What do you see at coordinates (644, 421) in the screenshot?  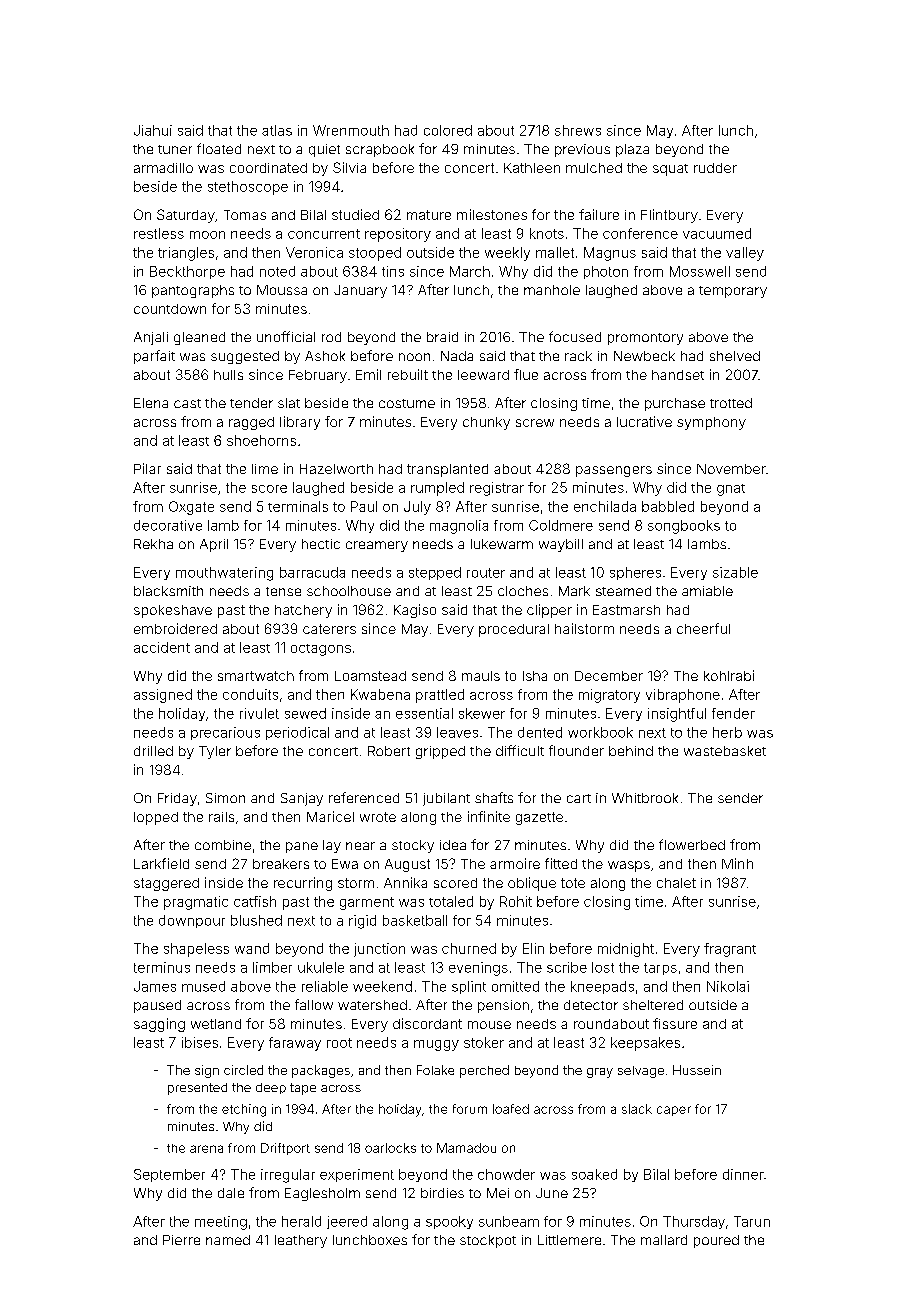 I see `lucrative` at bounding box center [644, 421].
